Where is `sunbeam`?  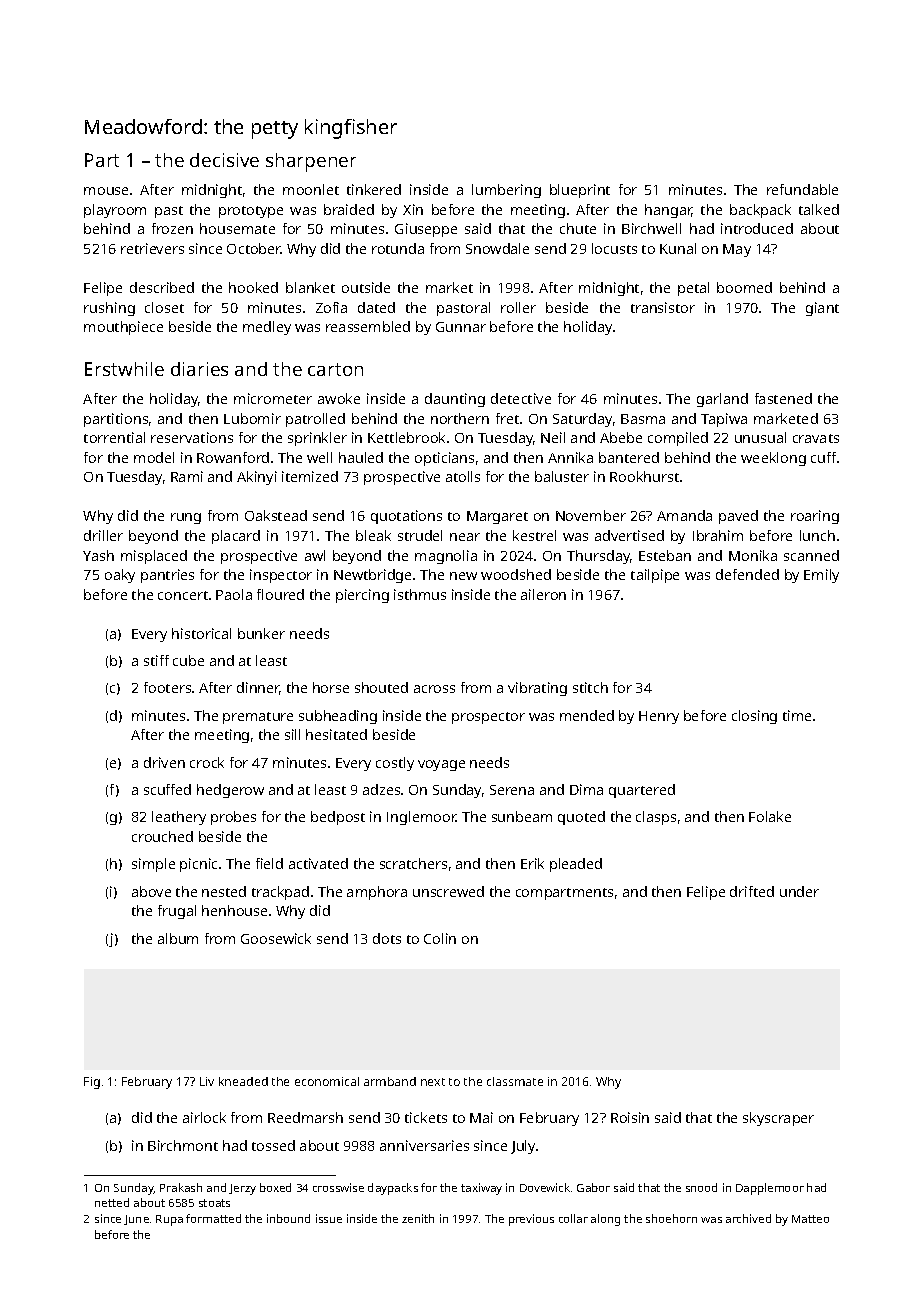
sunbeam is located at coordinates (522, 816).
